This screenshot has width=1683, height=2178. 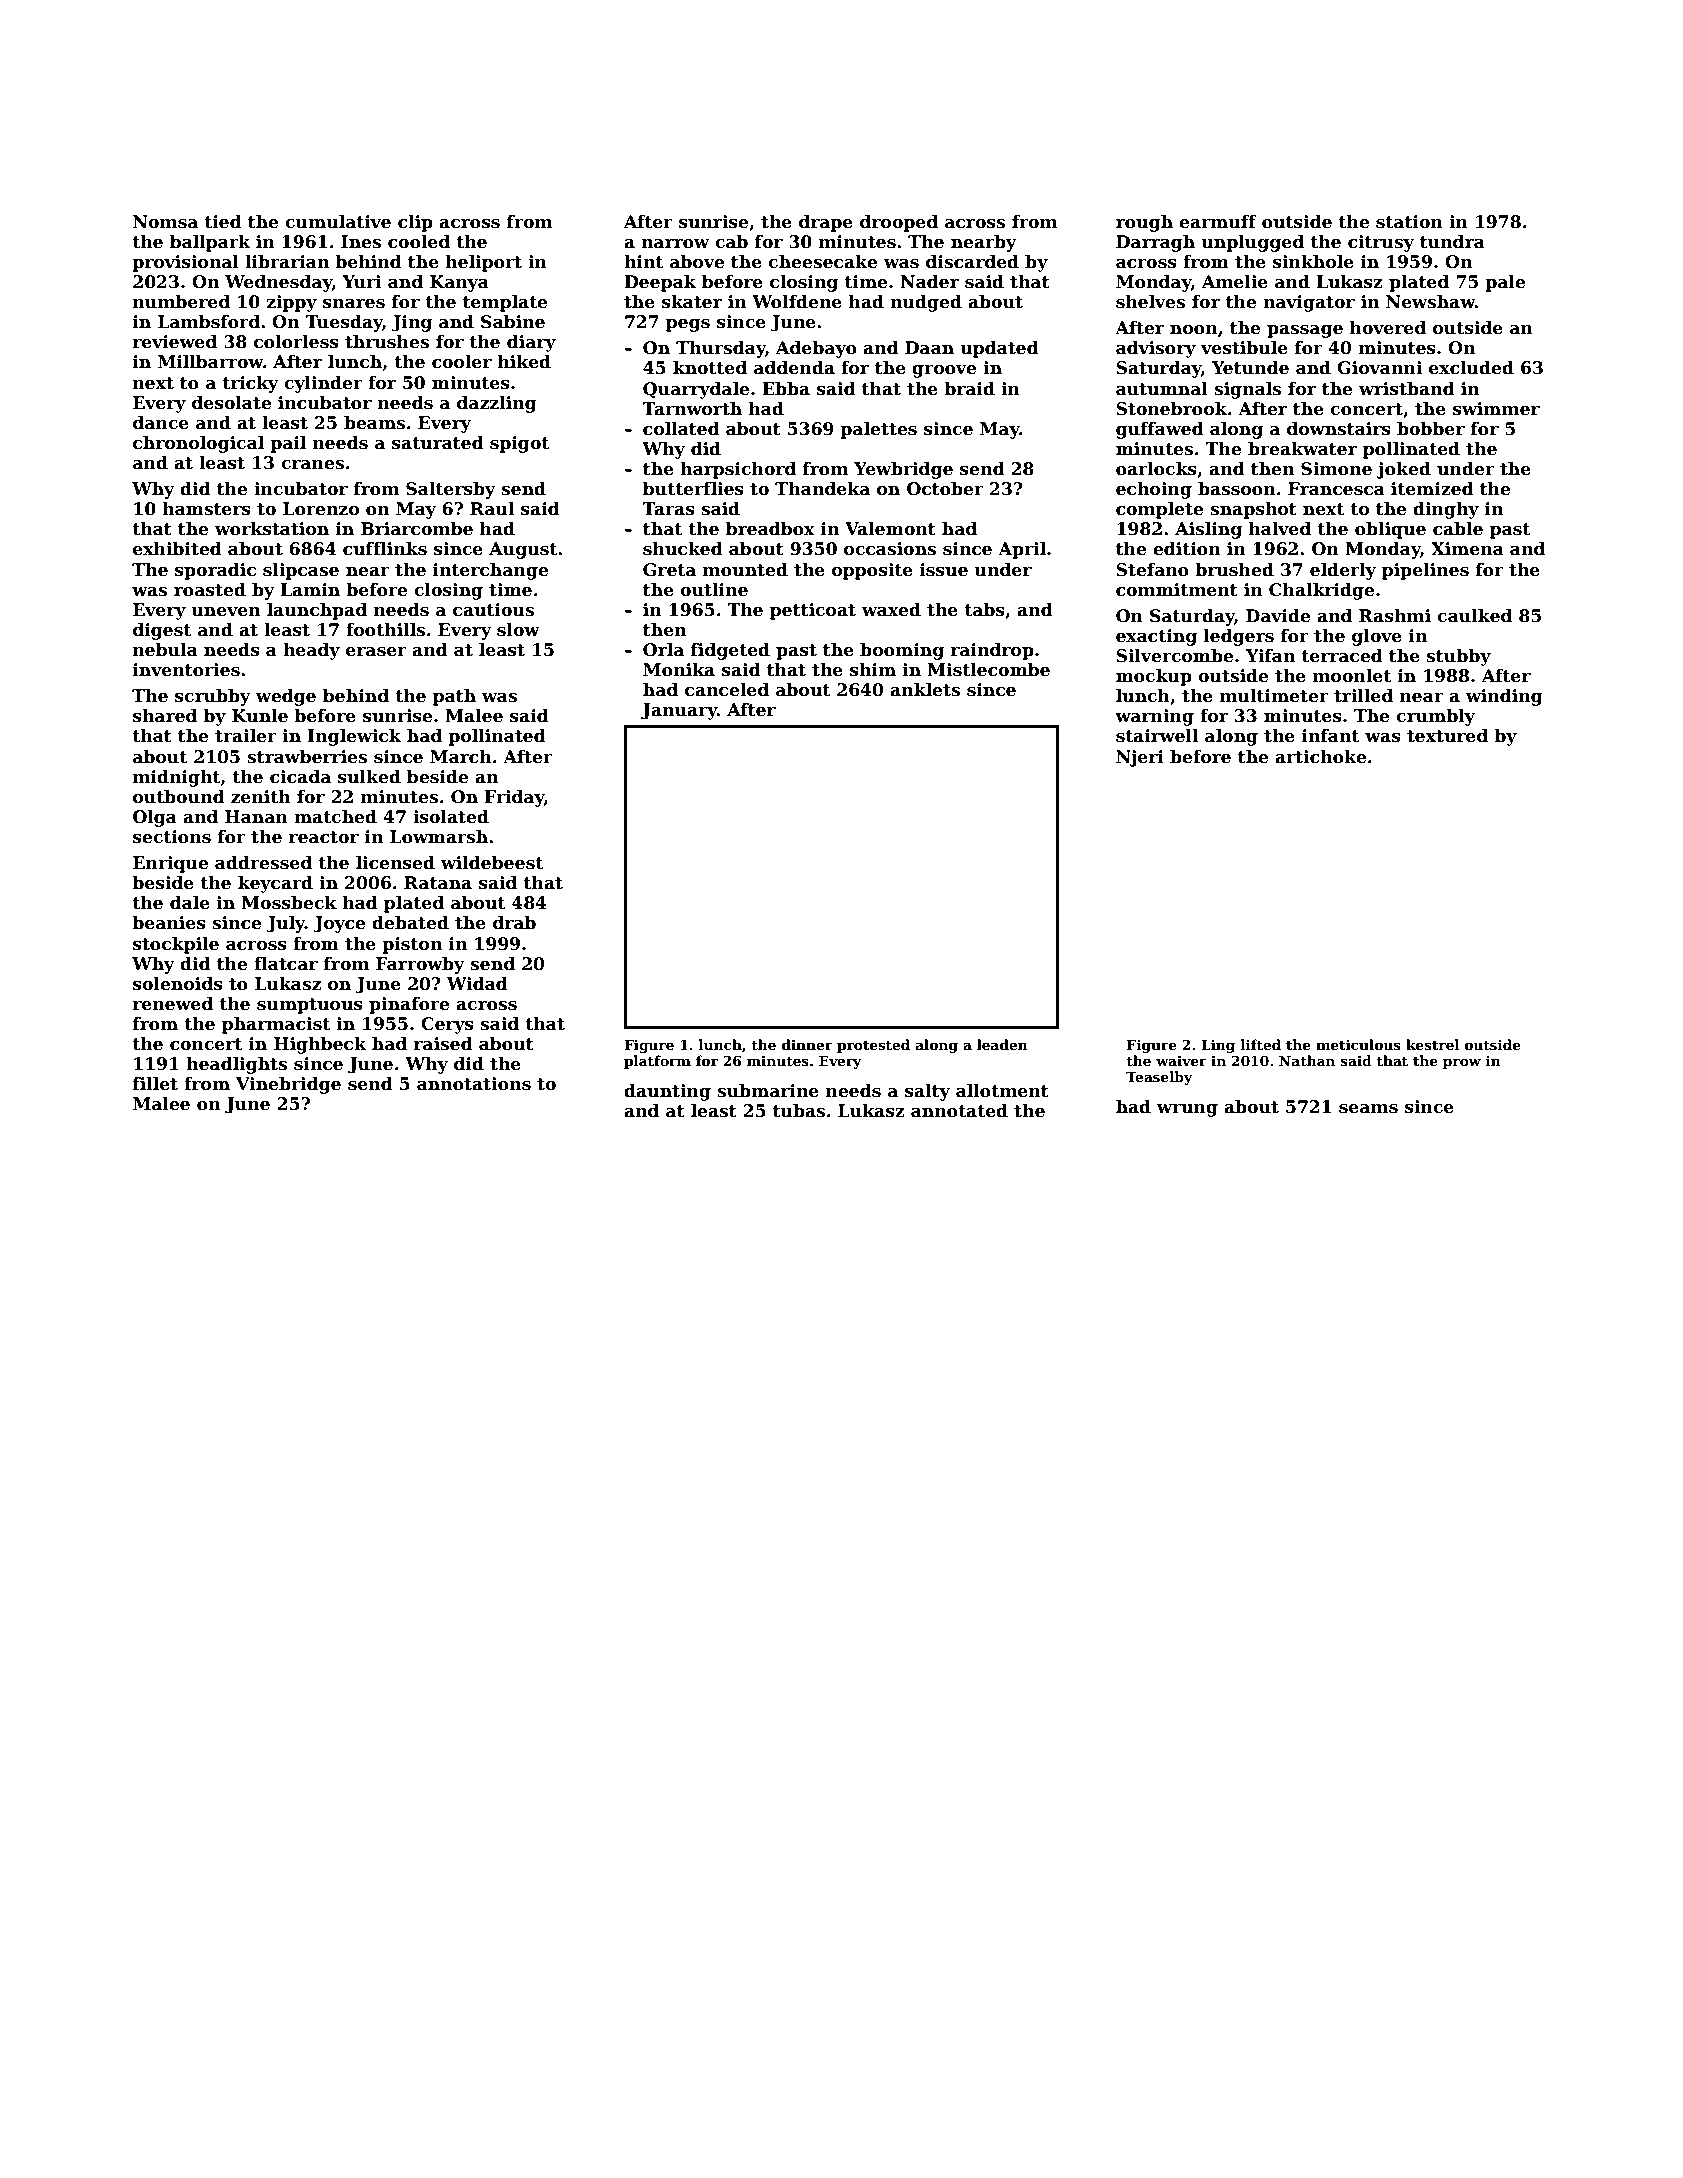 What do you see at coordinates (1140, 758) in the screenshot?
I see `Njeri` at bounding box center [1140, 758].
